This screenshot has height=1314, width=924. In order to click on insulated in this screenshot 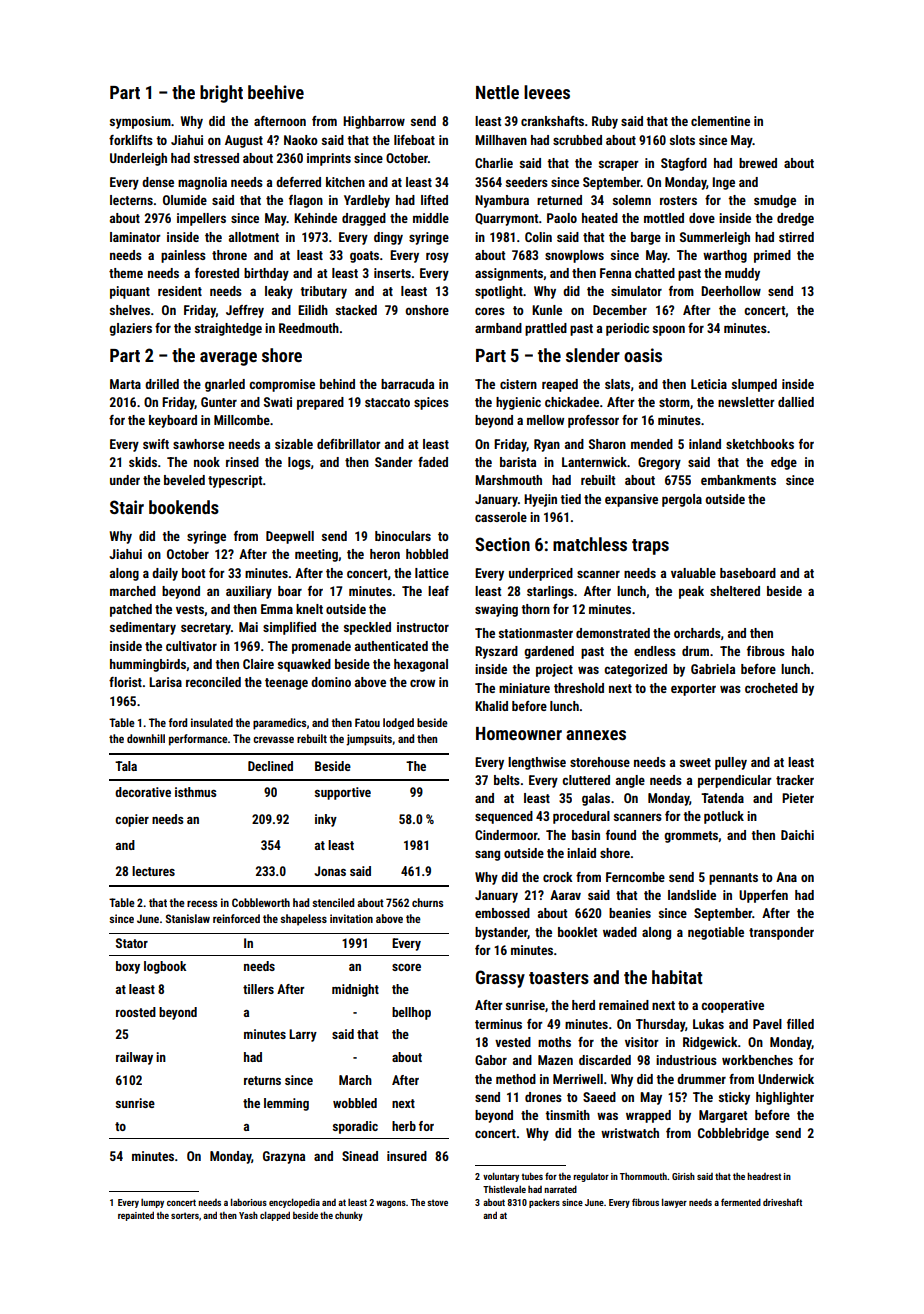, I will do `click(212, 722)`.
